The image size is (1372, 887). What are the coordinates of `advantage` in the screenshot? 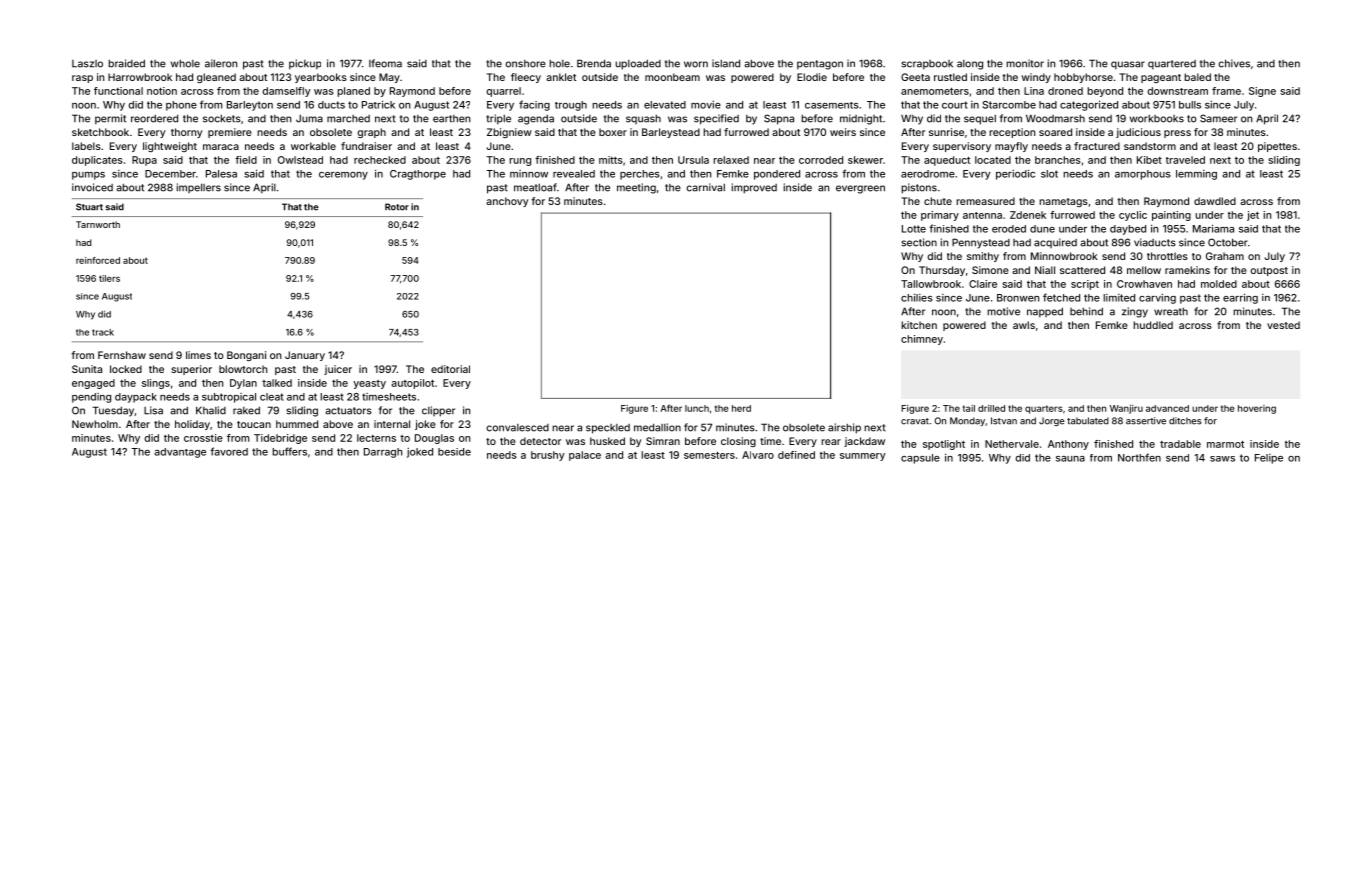 It's located at (180, 453).
